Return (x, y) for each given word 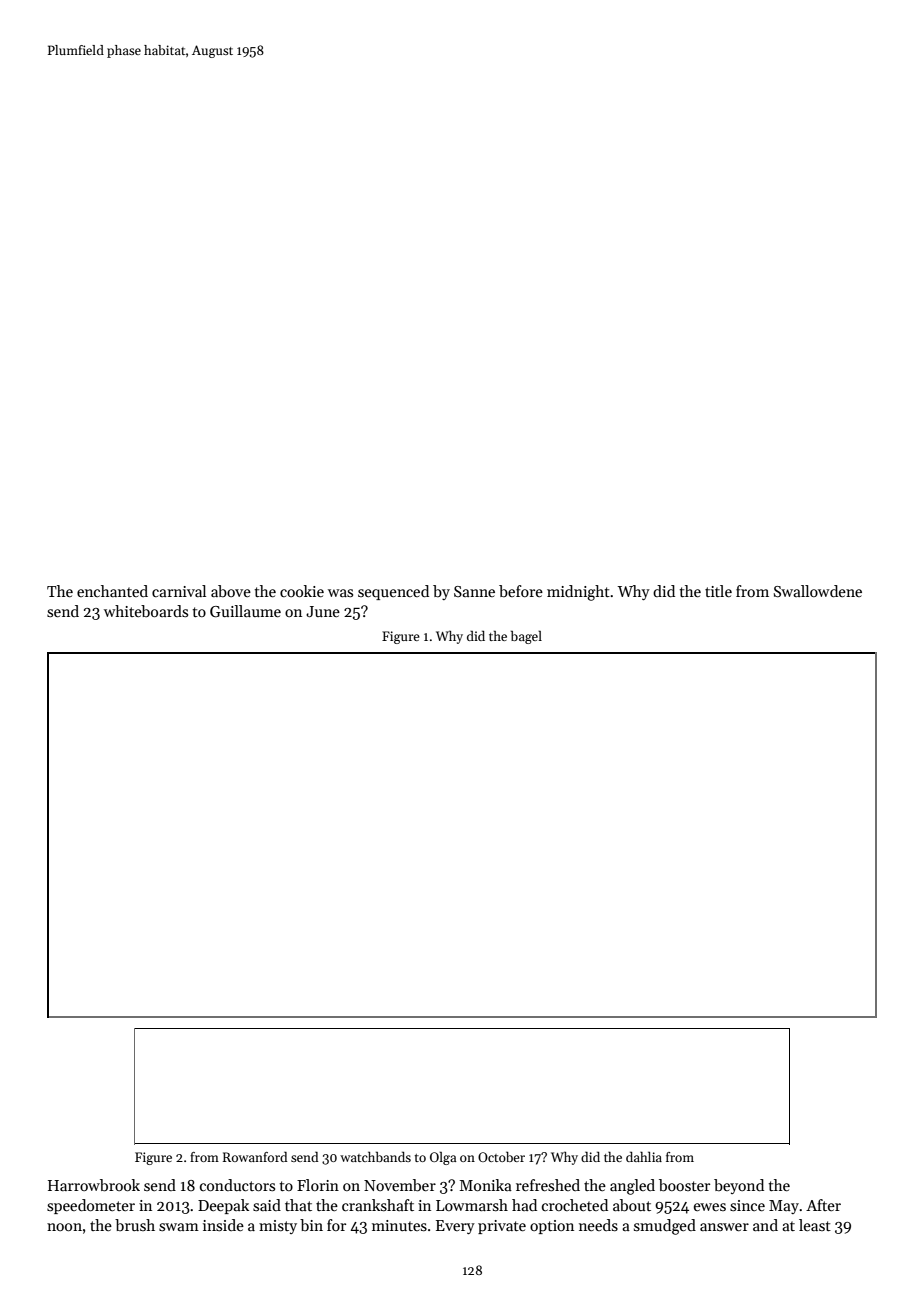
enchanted (112, 591)
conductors (237, 1185)
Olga (443, 1158)
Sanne (474, 591)
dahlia (644, 1156)
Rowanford (255, 1156)
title (718, 591)
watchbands (375, 1156)
